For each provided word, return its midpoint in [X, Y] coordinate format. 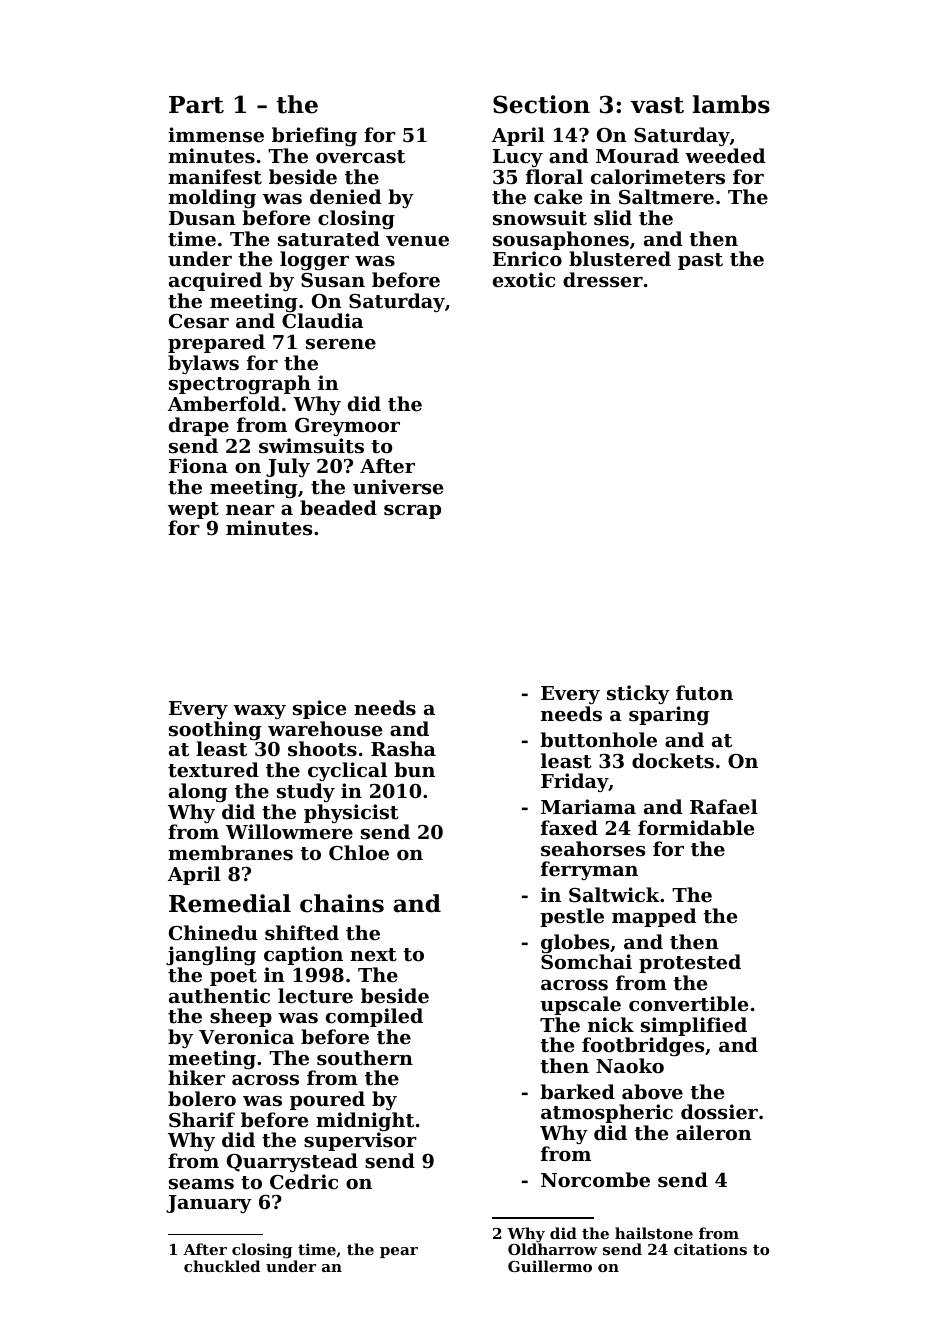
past [700, 261]
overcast [360, 156]
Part [196, 105]
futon [704, 693]
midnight [365, 1121]
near [250, 510]
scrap [412, 512]
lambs [731, 104]
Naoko [630, 1065]
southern [365, 1058]
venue [417, 241]
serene [341, 344]
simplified [694, 1026]
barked [577, 1091]
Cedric [304, 1181]
